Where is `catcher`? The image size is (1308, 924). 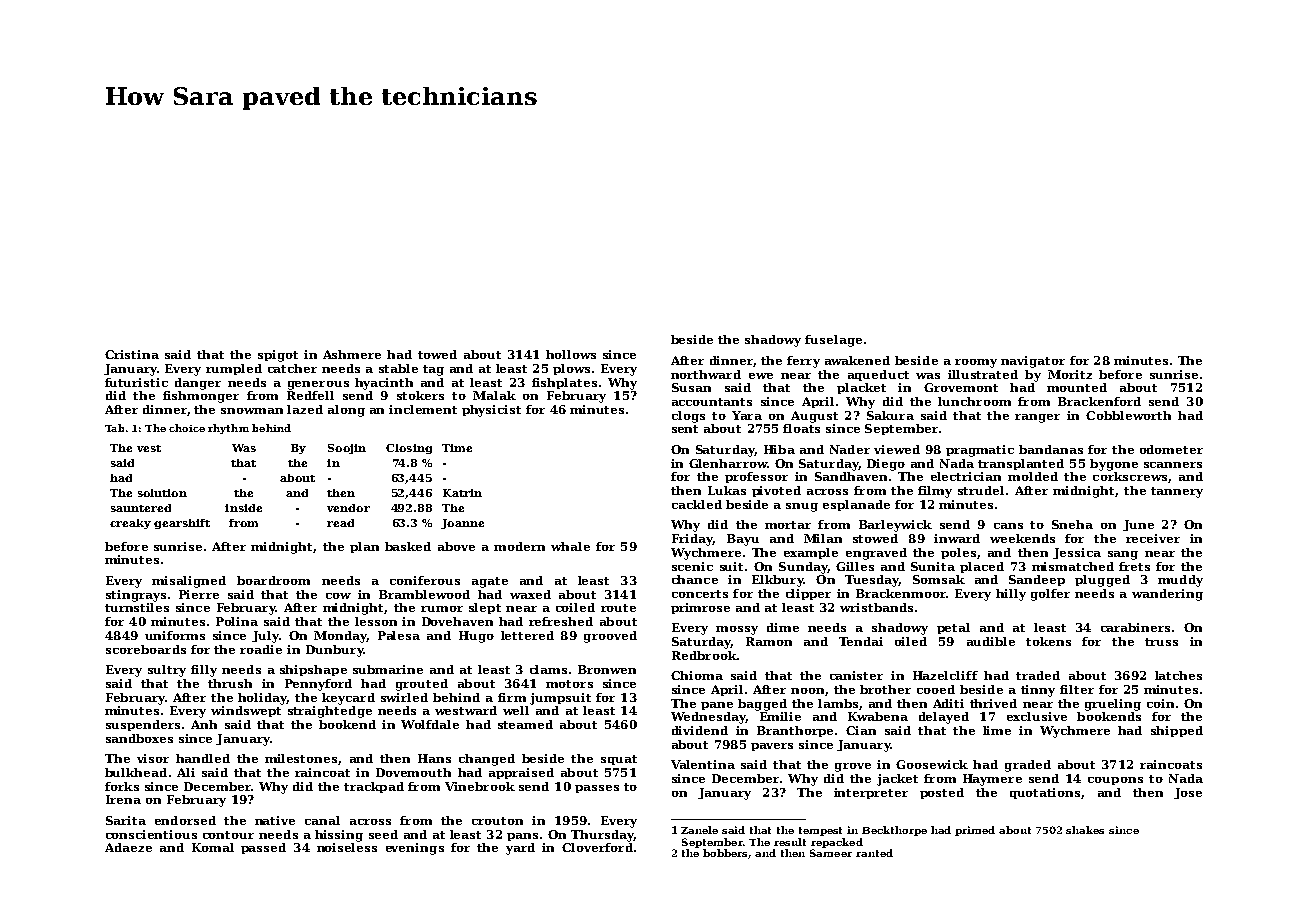
catcher is located at coordinates (292, 368).
